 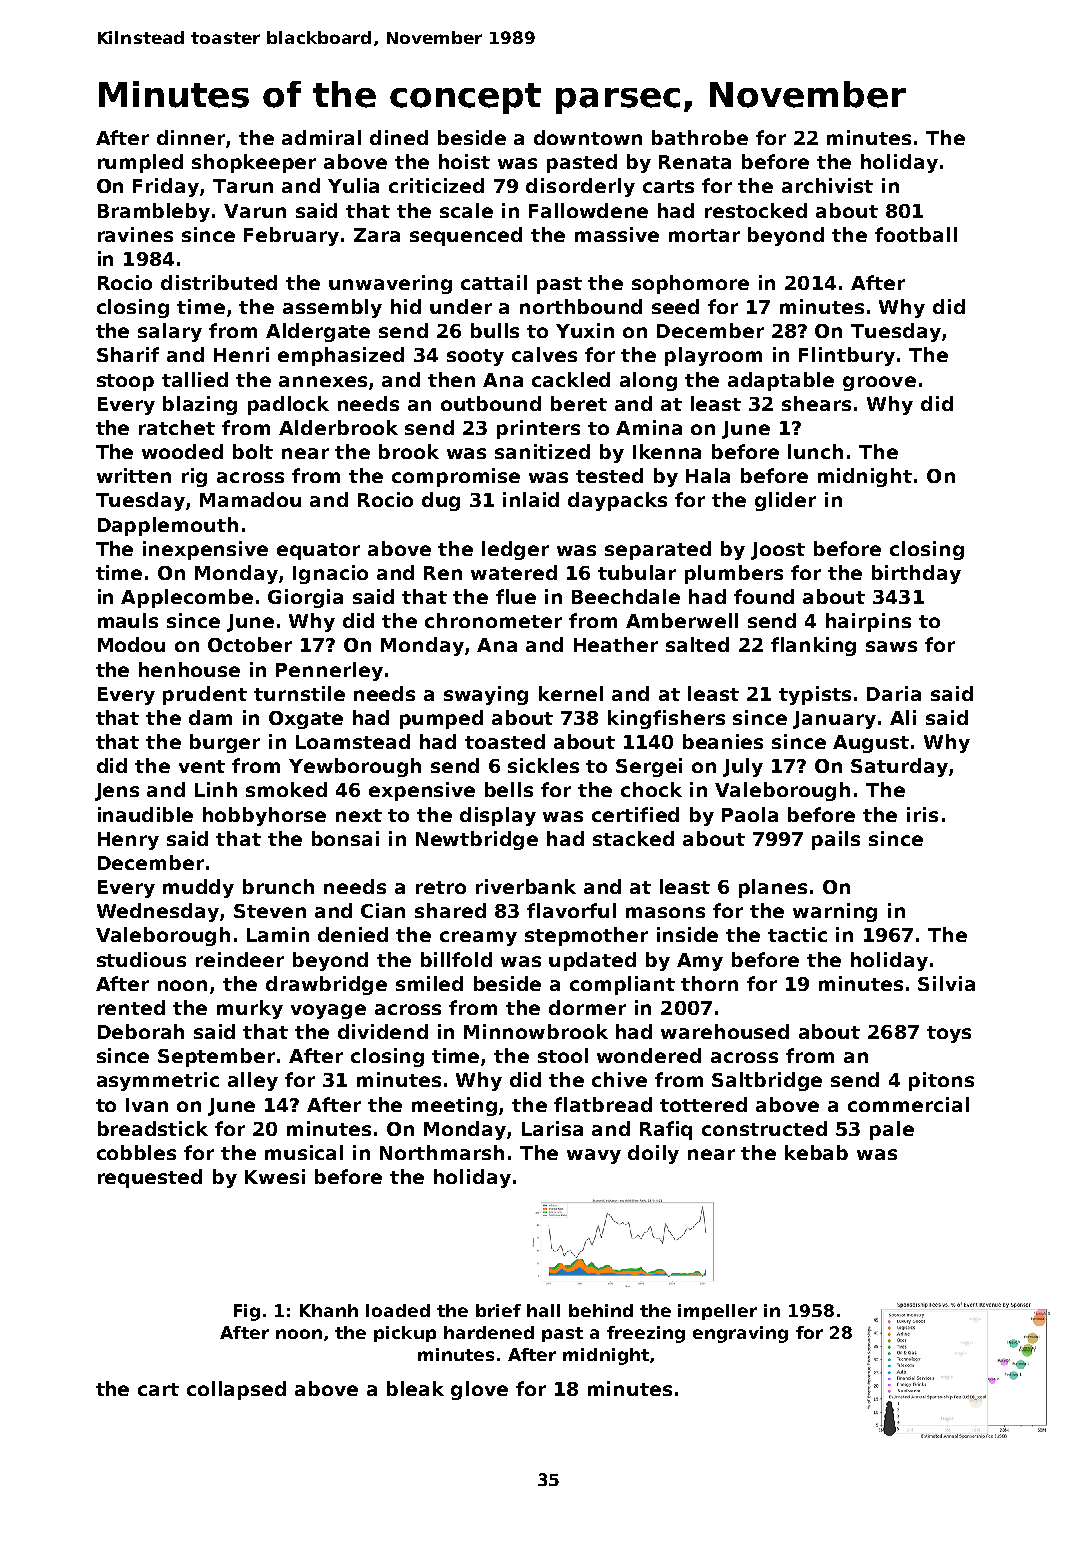 What do you see at coordinates (827, 185) in the document?
I see `archivist` at bounding box center [827, 185].
